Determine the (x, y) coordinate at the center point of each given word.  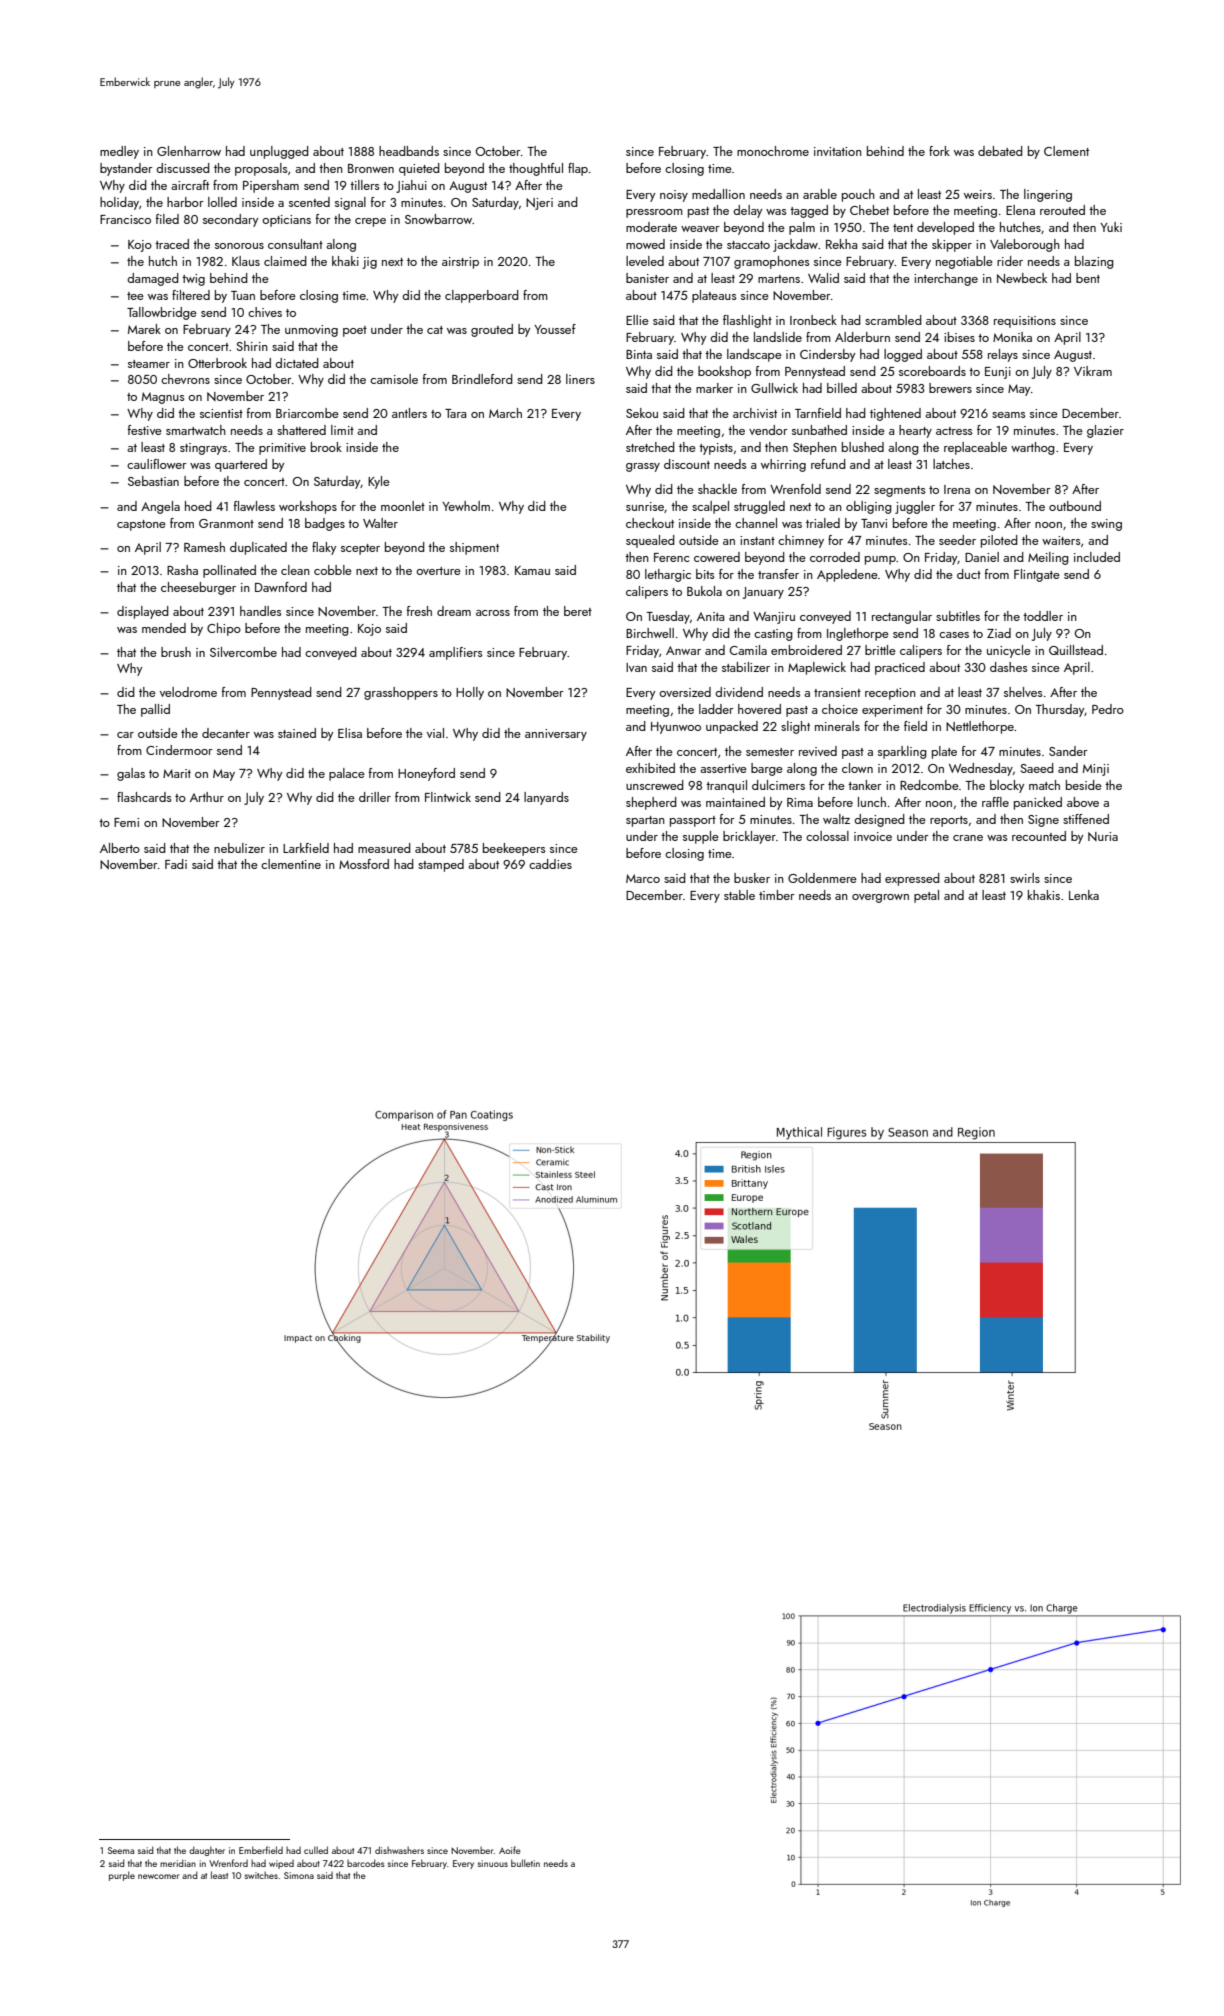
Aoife (510, 1850)
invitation (838, 151)
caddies (550, 864)
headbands (409, 151)
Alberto (120, 848)
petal (926, 896)
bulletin (525, 1863)
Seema (121, 1850)
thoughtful (536, 169)
